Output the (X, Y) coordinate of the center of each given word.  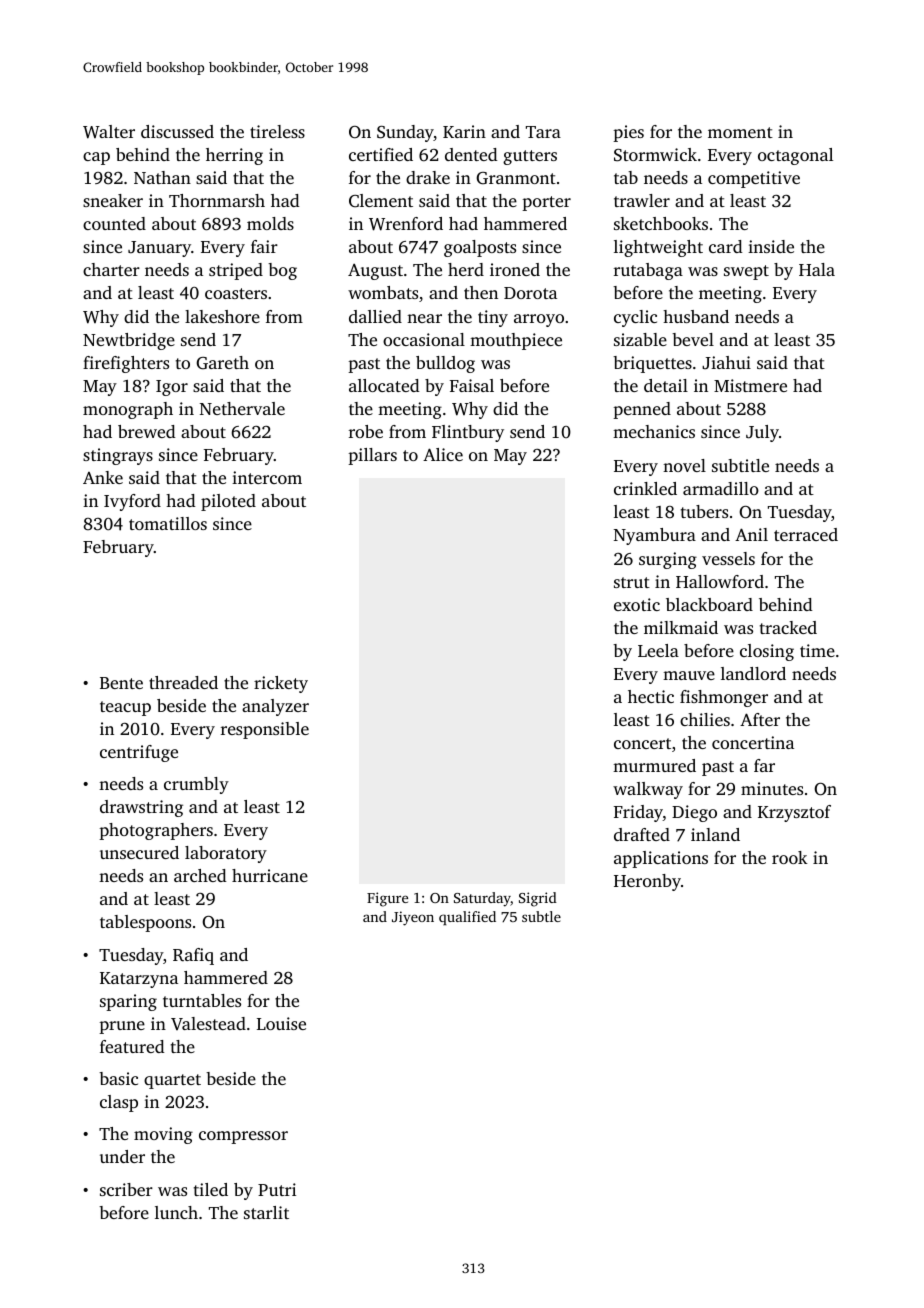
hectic (651, 696)
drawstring (141, 808)
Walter (109, 132)
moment (740, 132)
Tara (543, 132)
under (122, 1156)
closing (767, 652)
